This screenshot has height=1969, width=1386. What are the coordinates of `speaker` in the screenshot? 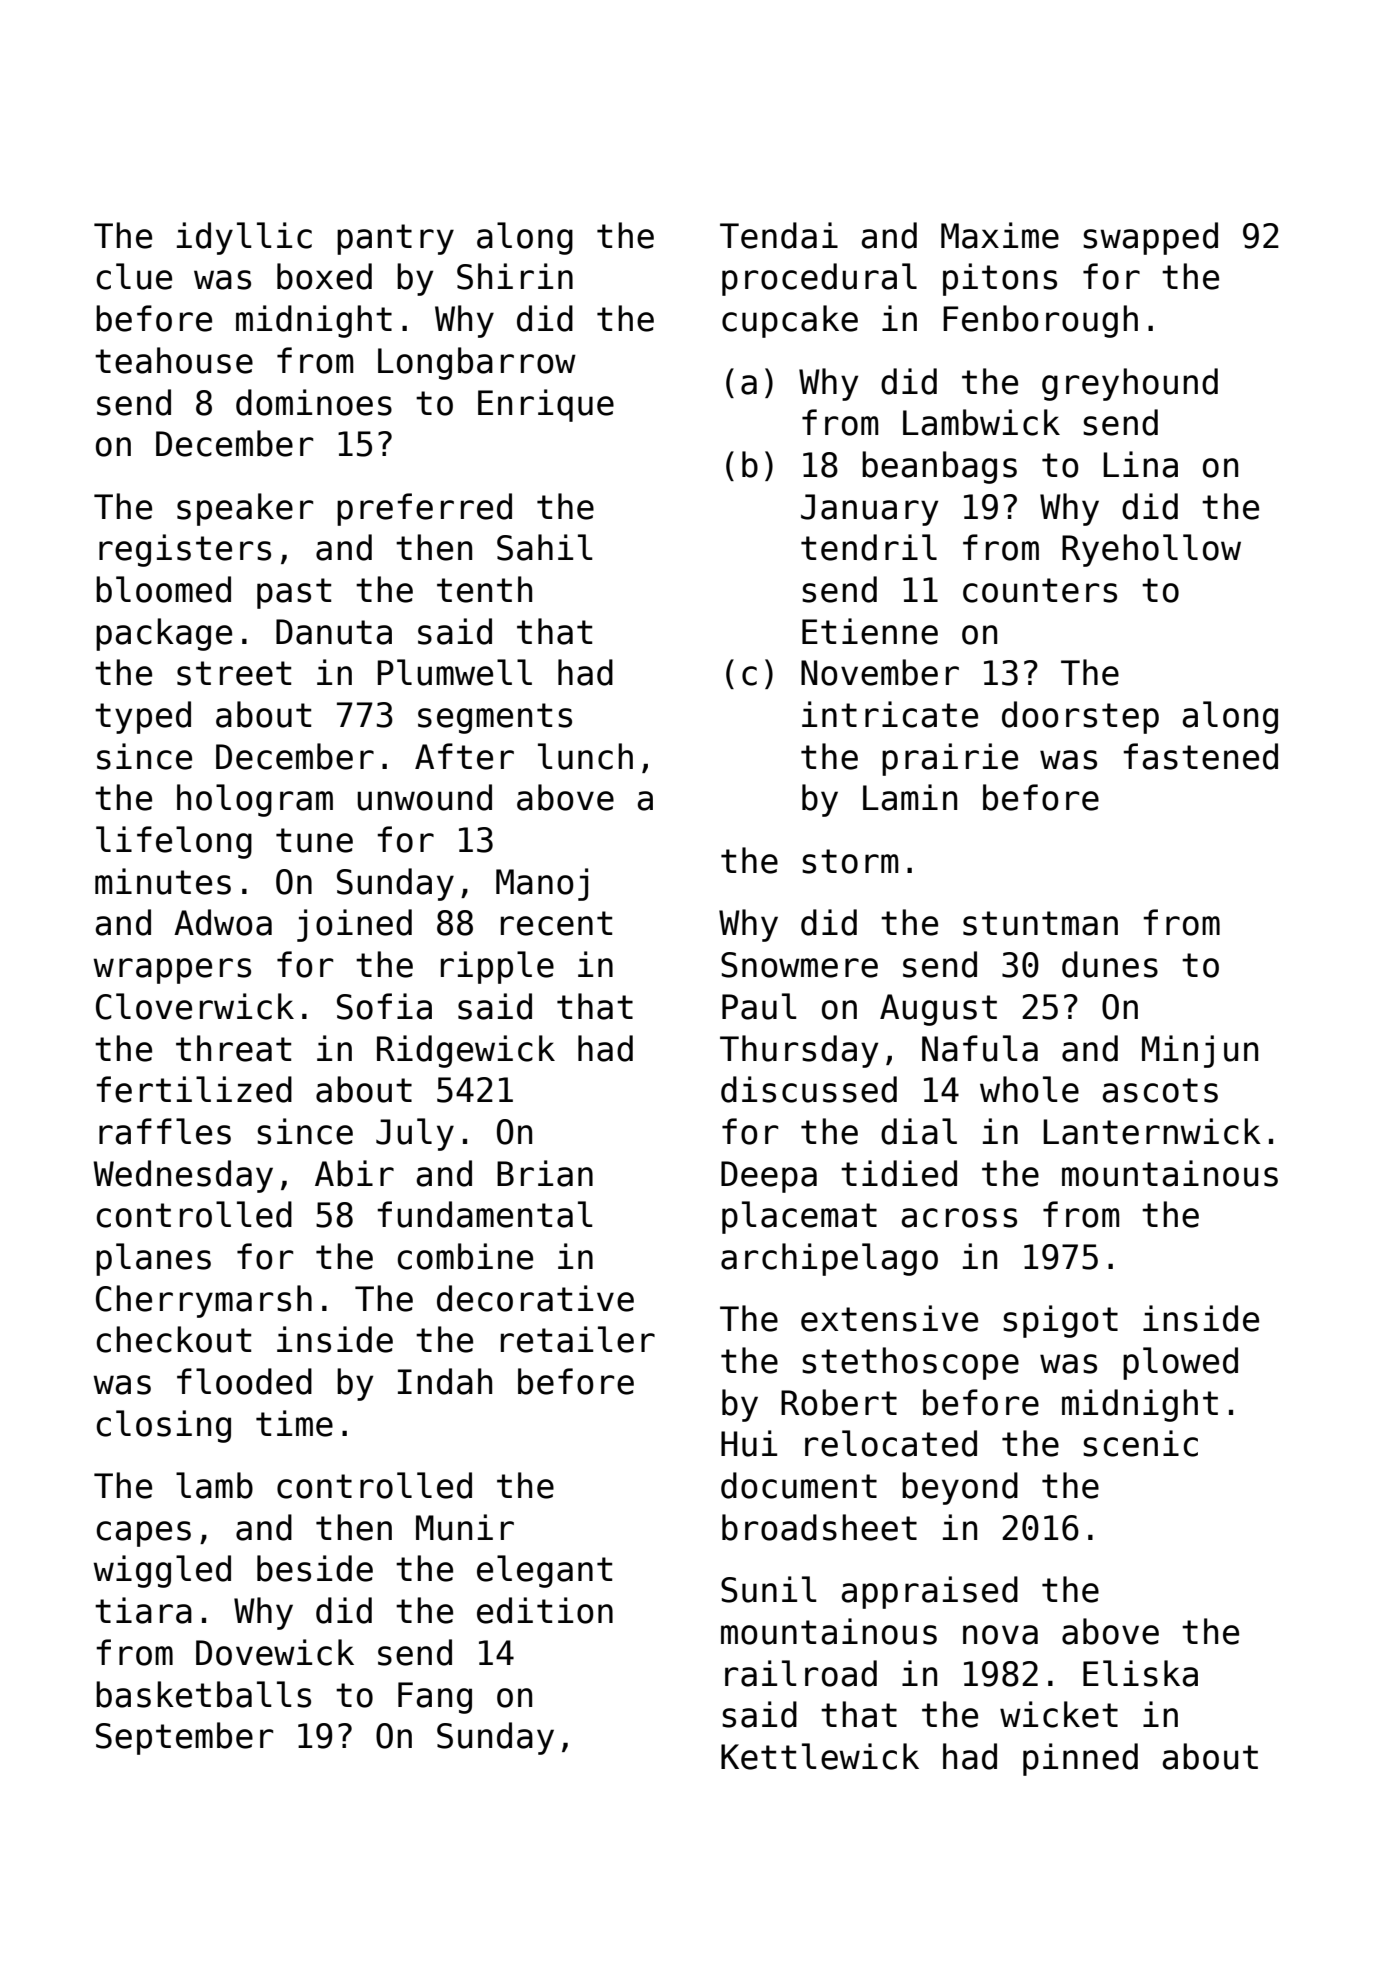 It's located at (245, 509).
